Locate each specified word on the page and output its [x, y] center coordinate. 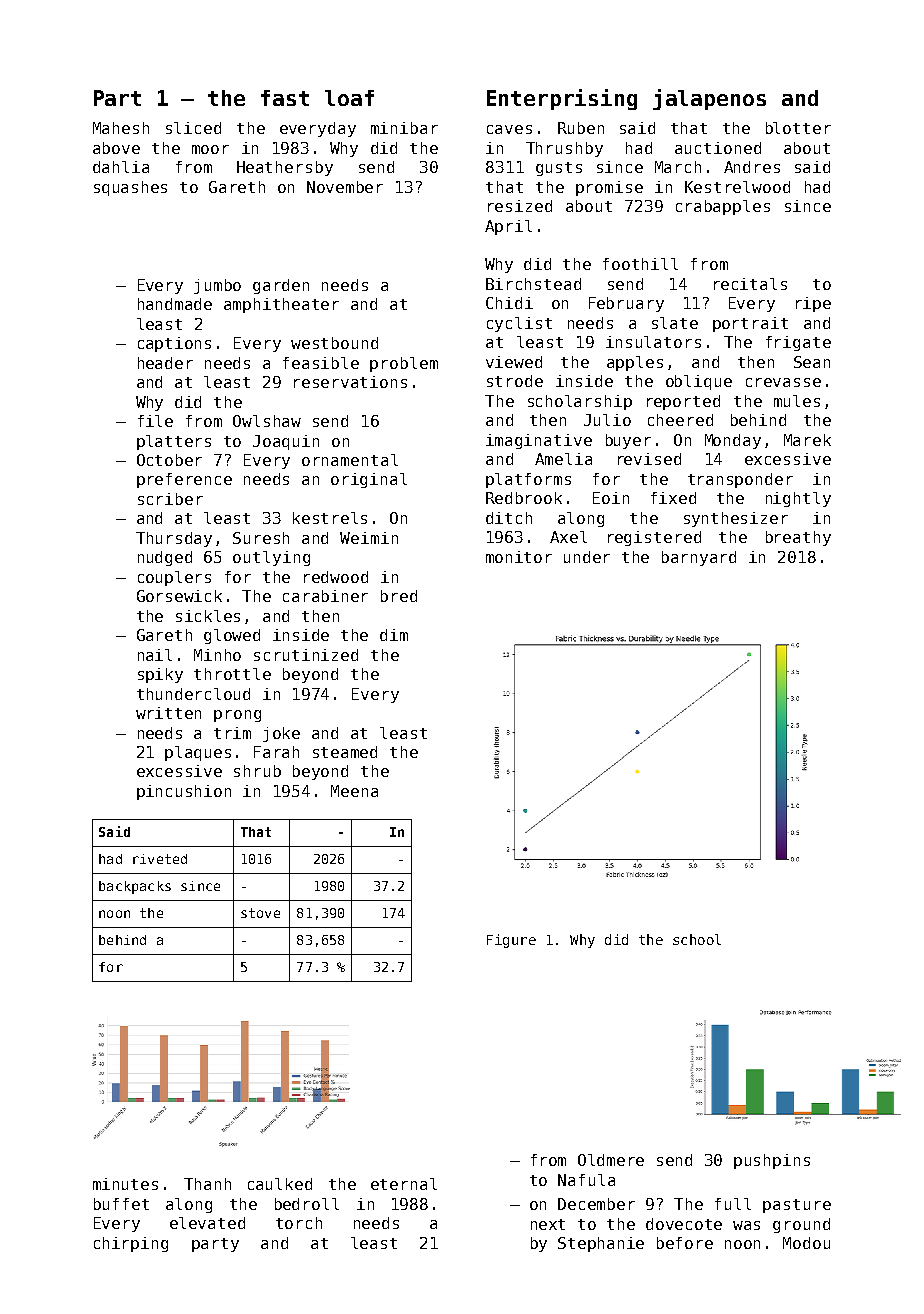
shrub [257, 771]
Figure [511, 941]
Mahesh [121, 128]
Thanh [207, 1184]
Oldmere [611, 1160]
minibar [404, 128]
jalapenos [709, 99]
